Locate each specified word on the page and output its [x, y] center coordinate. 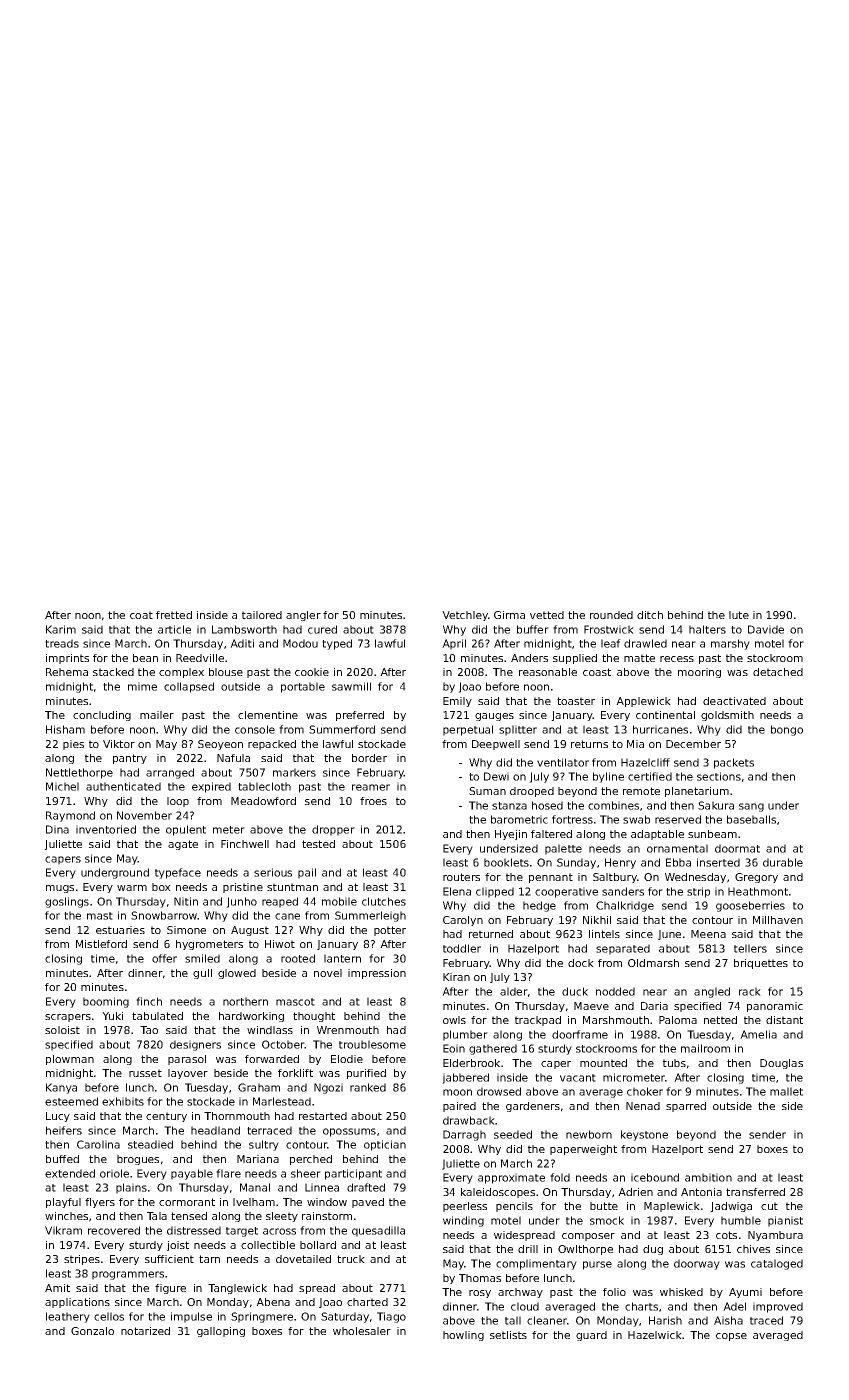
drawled [645, 643]
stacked [113, 672]
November [144, 815]
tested [318, 844]
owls [454, 1020]
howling [463, 1336]
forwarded [272, 1059]
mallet [786, 1091]
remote [641, 791]
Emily [457, 702]
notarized [145, 1331]
